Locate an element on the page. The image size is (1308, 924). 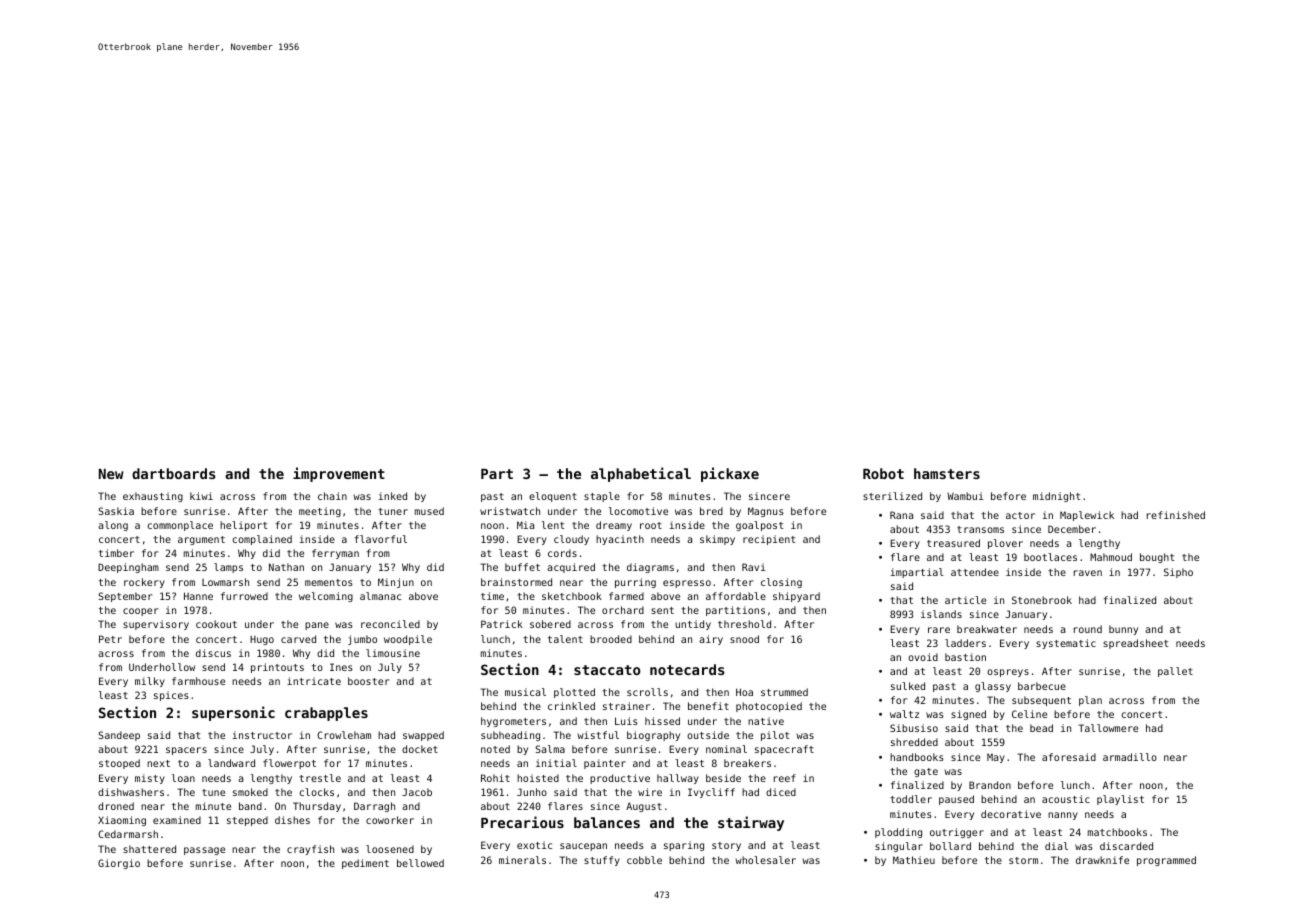
heliport is located at coordinates (243, 526).
